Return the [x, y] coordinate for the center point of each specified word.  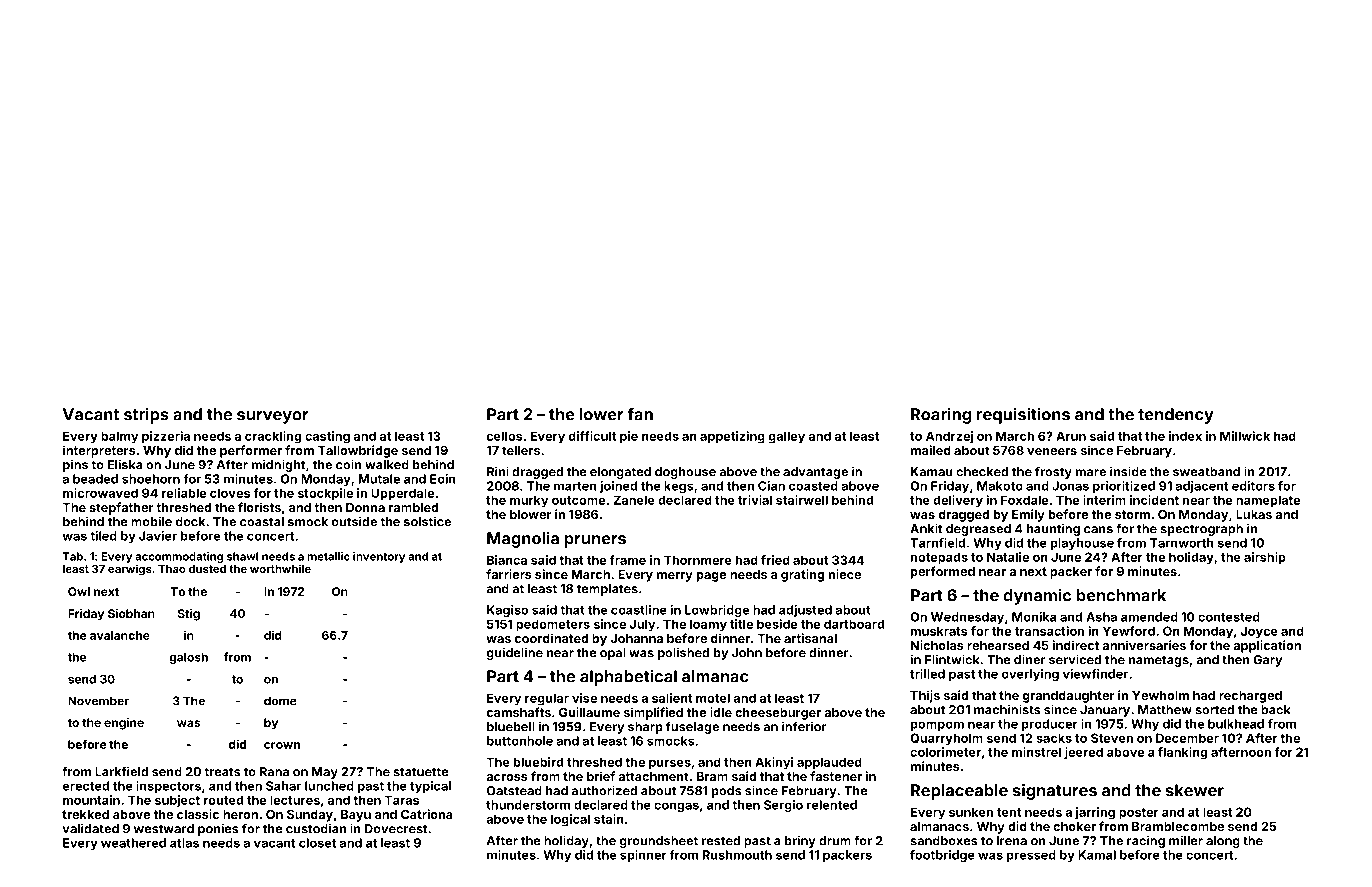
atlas [184, 843]
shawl [242, 556]
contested [1229, 617]
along [1223, 842]
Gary [1267, 661]
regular [547, 699]
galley [787, 437]
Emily [1028, 515]
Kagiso [507, 611]
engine [124, 724]
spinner [643, 856]
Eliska [125, 464]
